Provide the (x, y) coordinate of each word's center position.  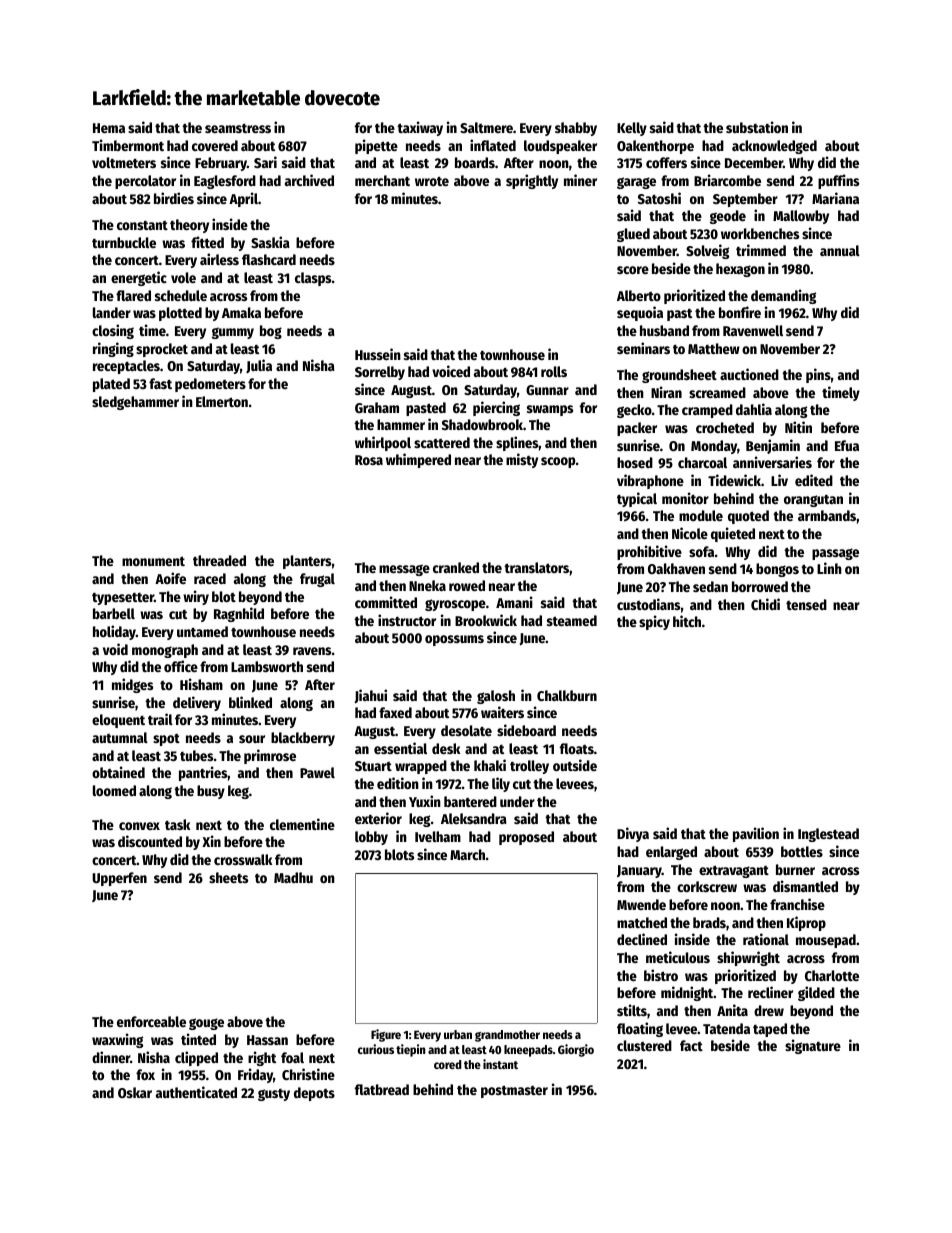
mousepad (826, 941)
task (177, 824)
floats (577, 748)
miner (580, 180)
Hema (109, 128)
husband (664, 330)
